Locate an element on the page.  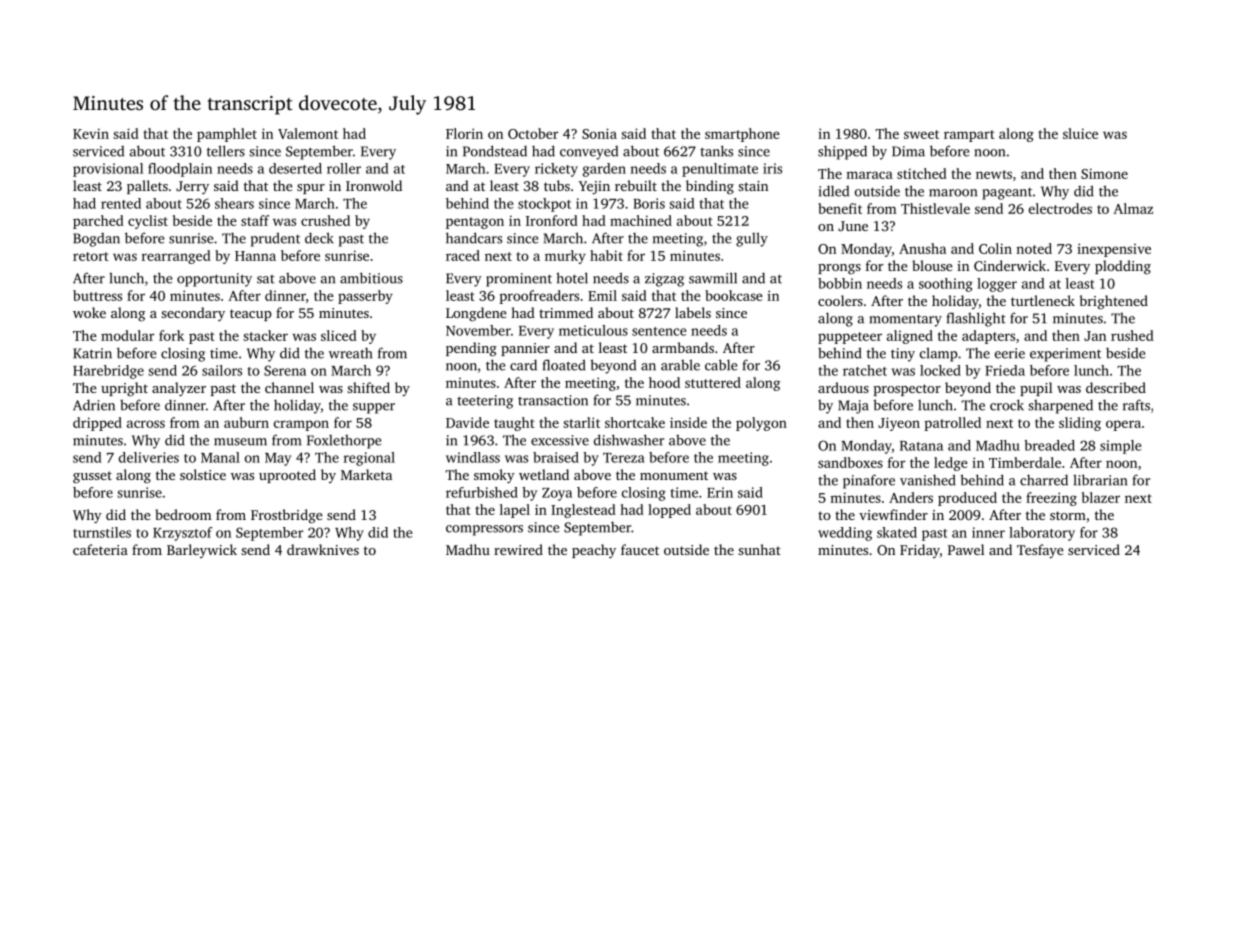
drawknives is located at coordinates (323, 549).
